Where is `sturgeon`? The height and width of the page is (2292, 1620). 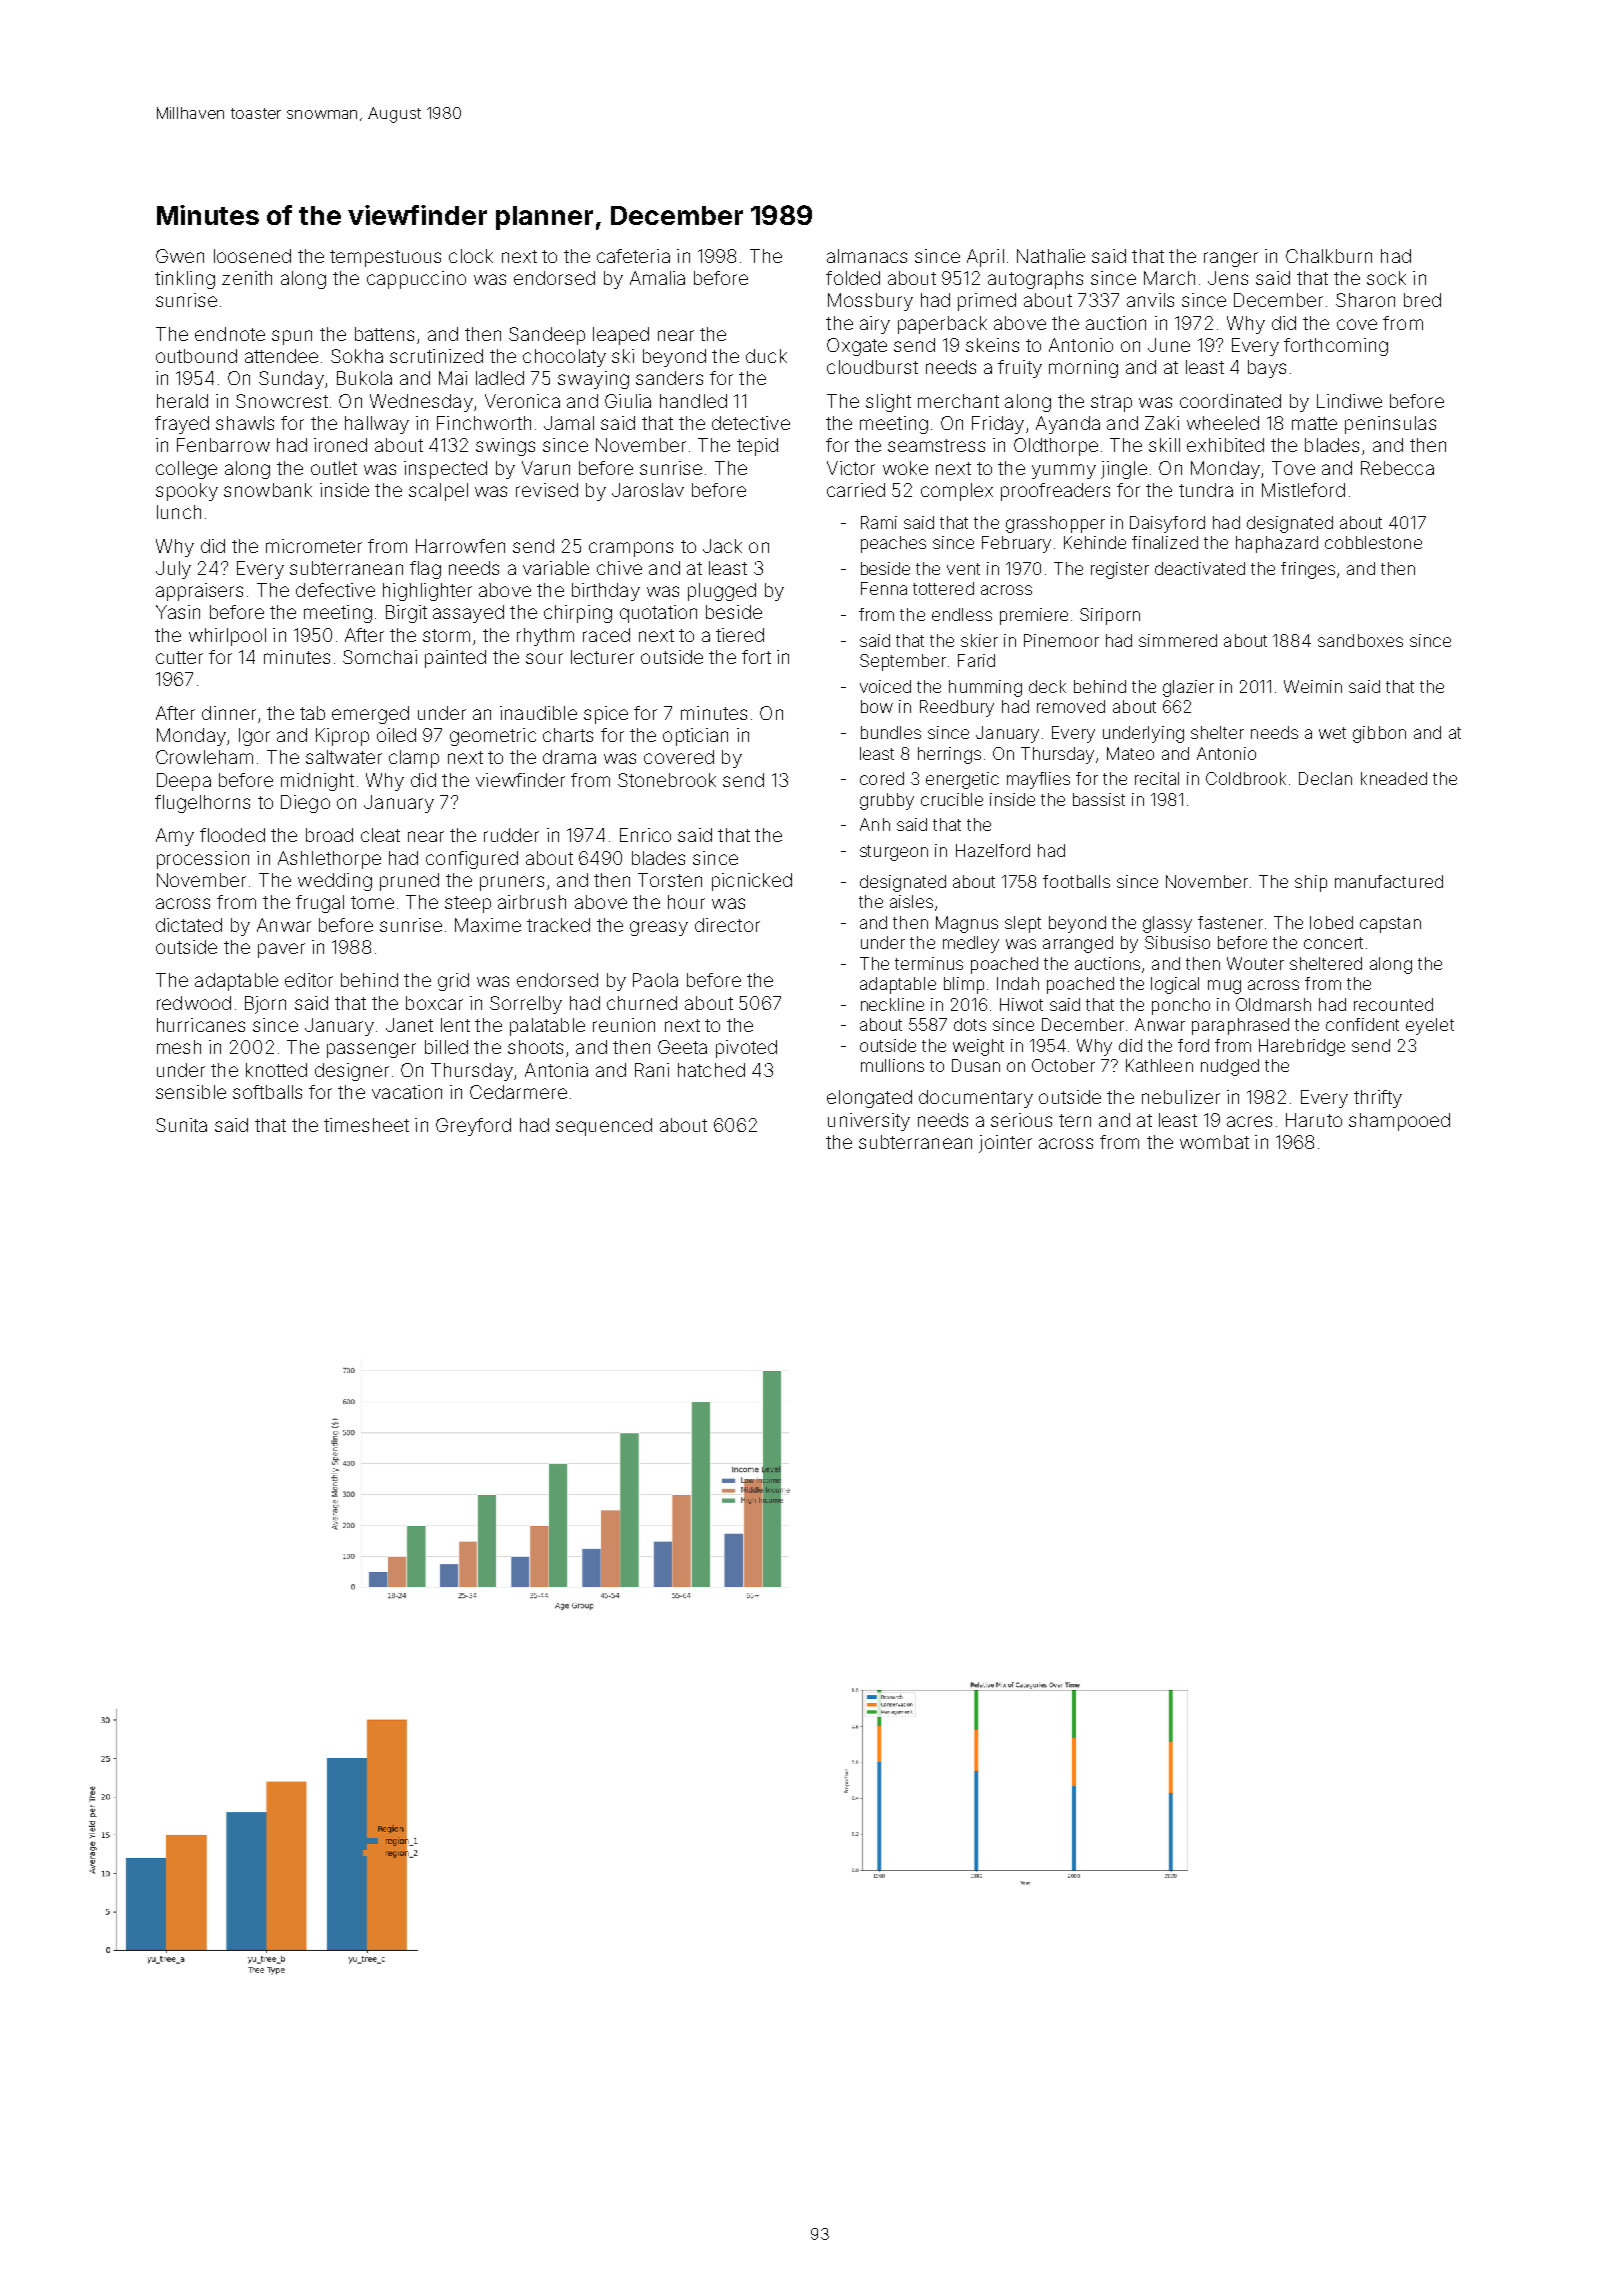 sturgeon is located at coordinates (894, 853).
